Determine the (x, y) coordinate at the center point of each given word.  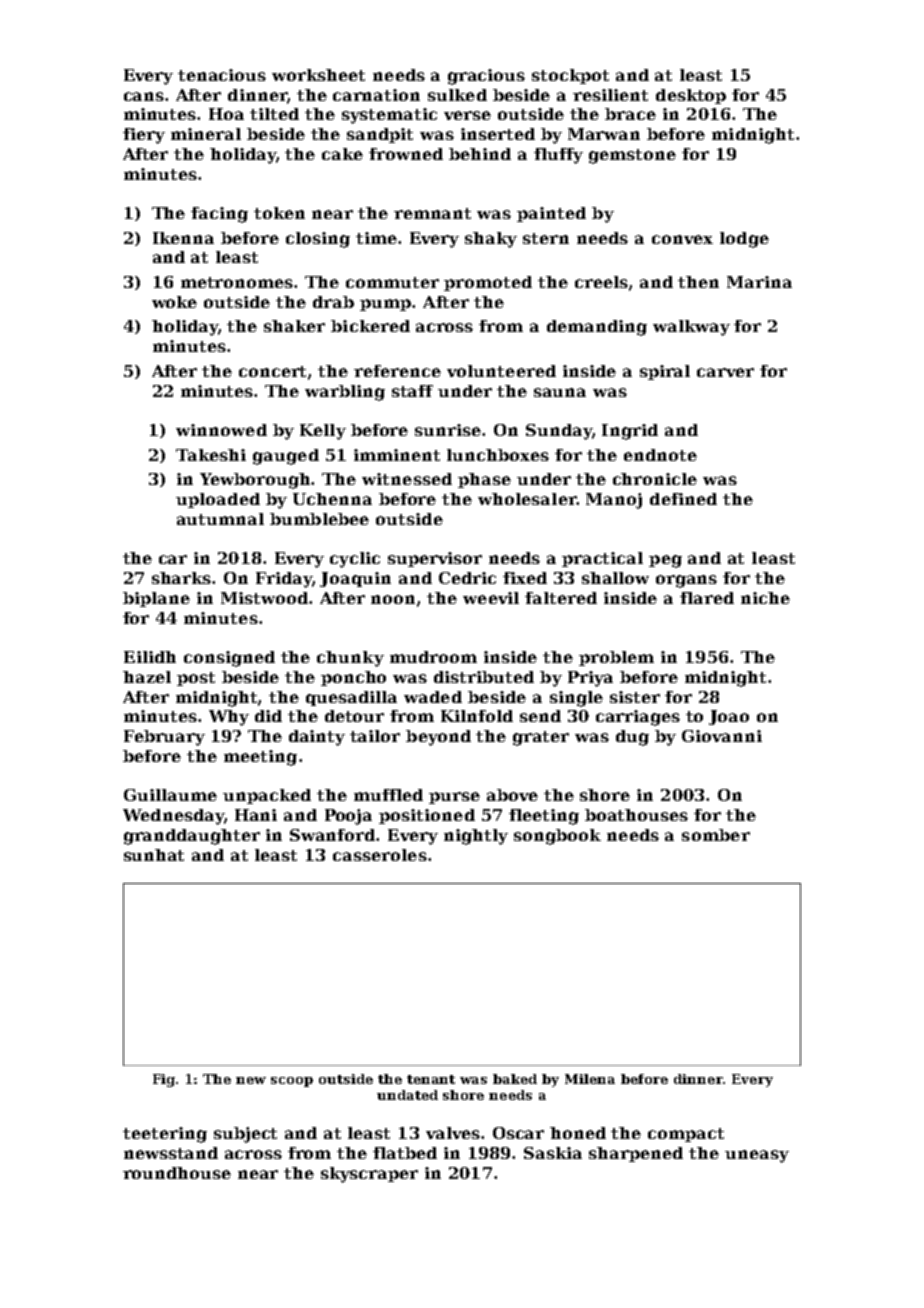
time (376, 238)
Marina (759, 282)
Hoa (226, 114)
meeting (260, 758)
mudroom (433, 657)
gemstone (632, 156)
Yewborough (256, 481)
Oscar (518, 1133)
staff (412, 391)
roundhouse (177, 1173)
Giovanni (722, 736)
